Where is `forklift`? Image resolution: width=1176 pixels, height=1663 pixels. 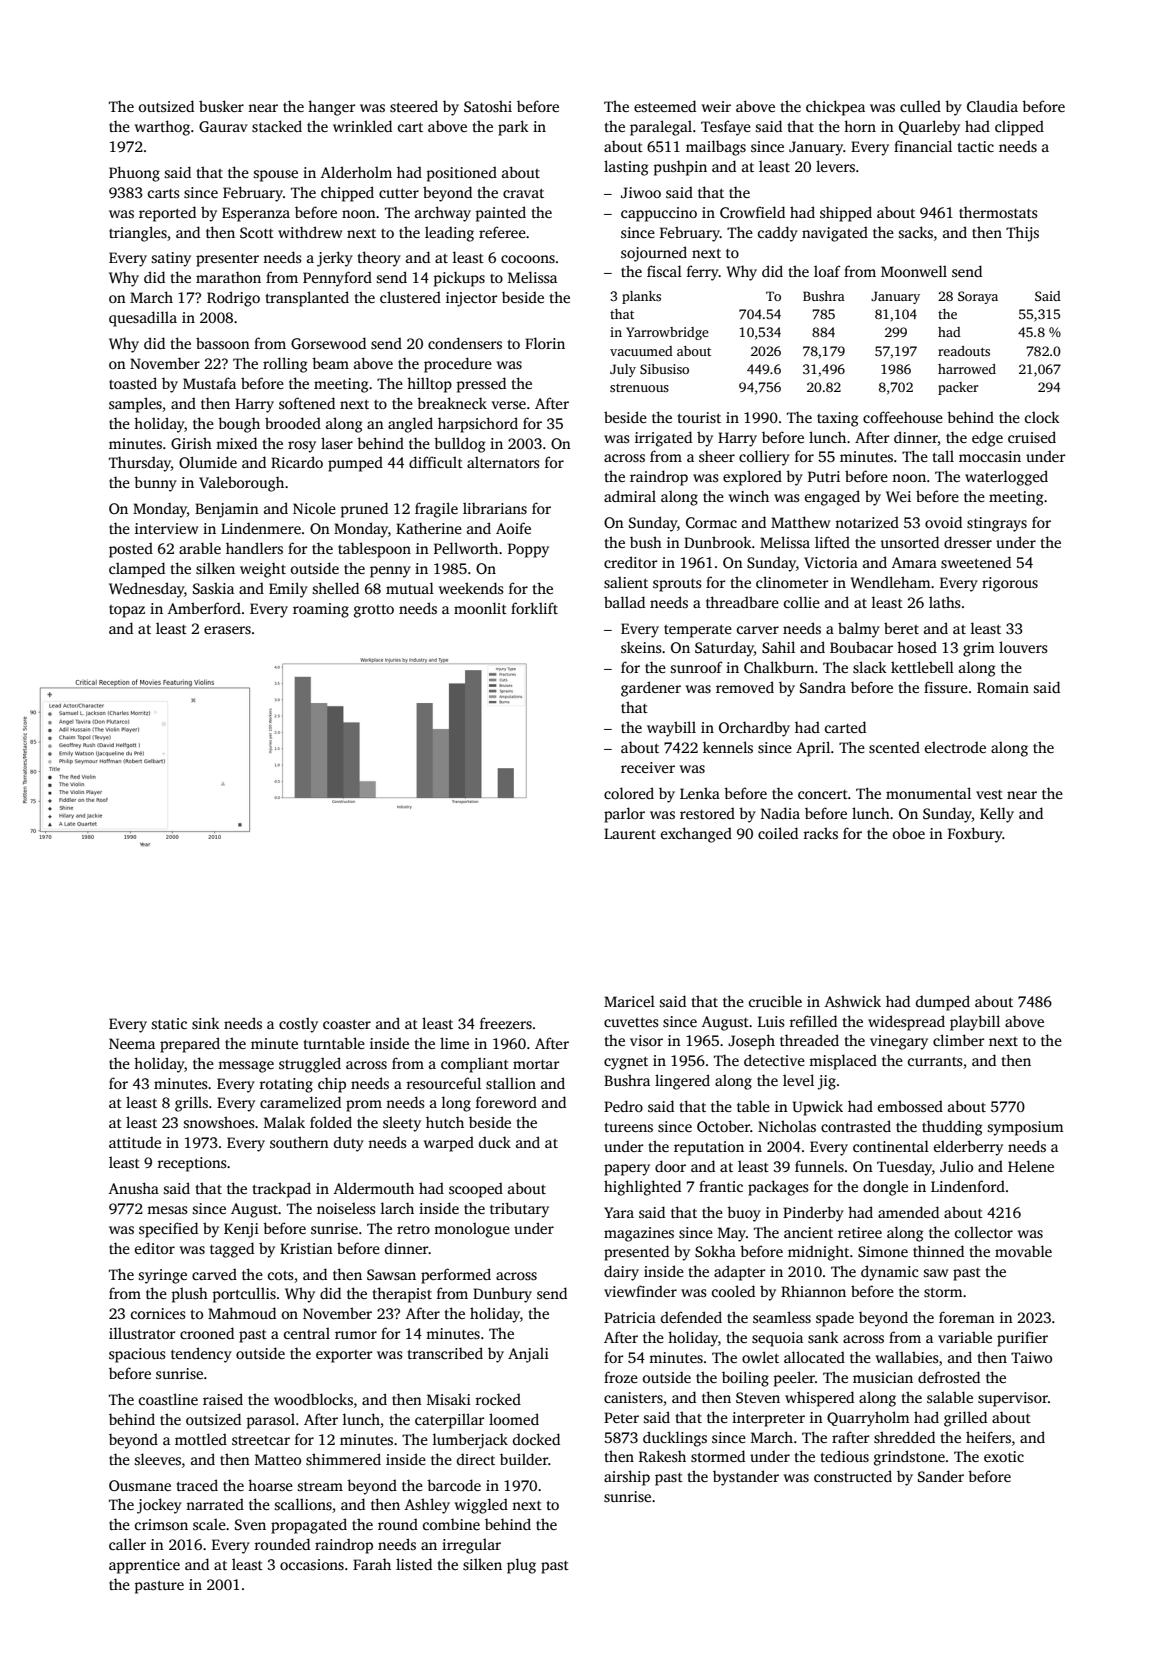
forklift is located at coordinates (534, 608).
